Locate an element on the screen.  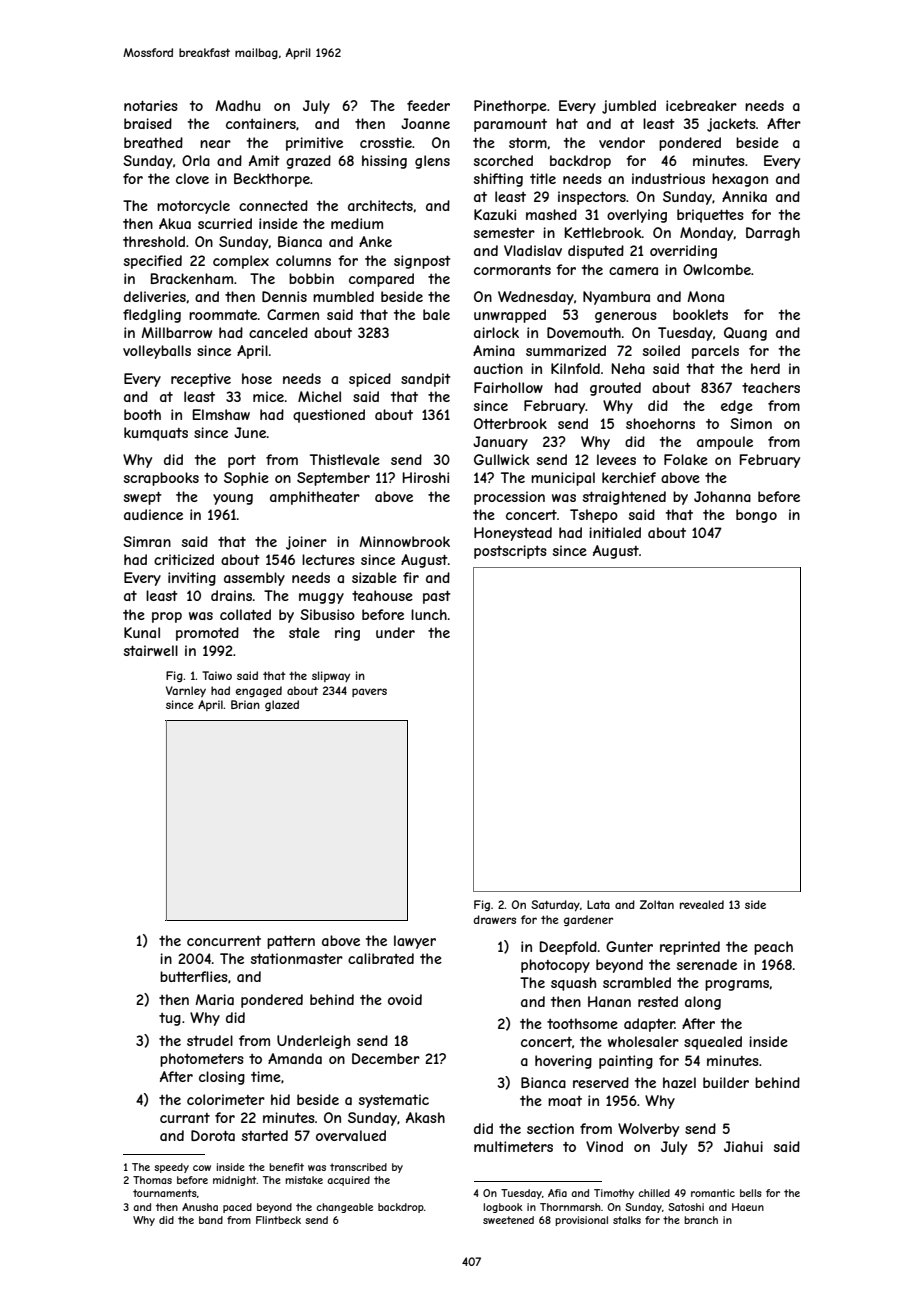
currant is located at coordinates (185, 1118).
